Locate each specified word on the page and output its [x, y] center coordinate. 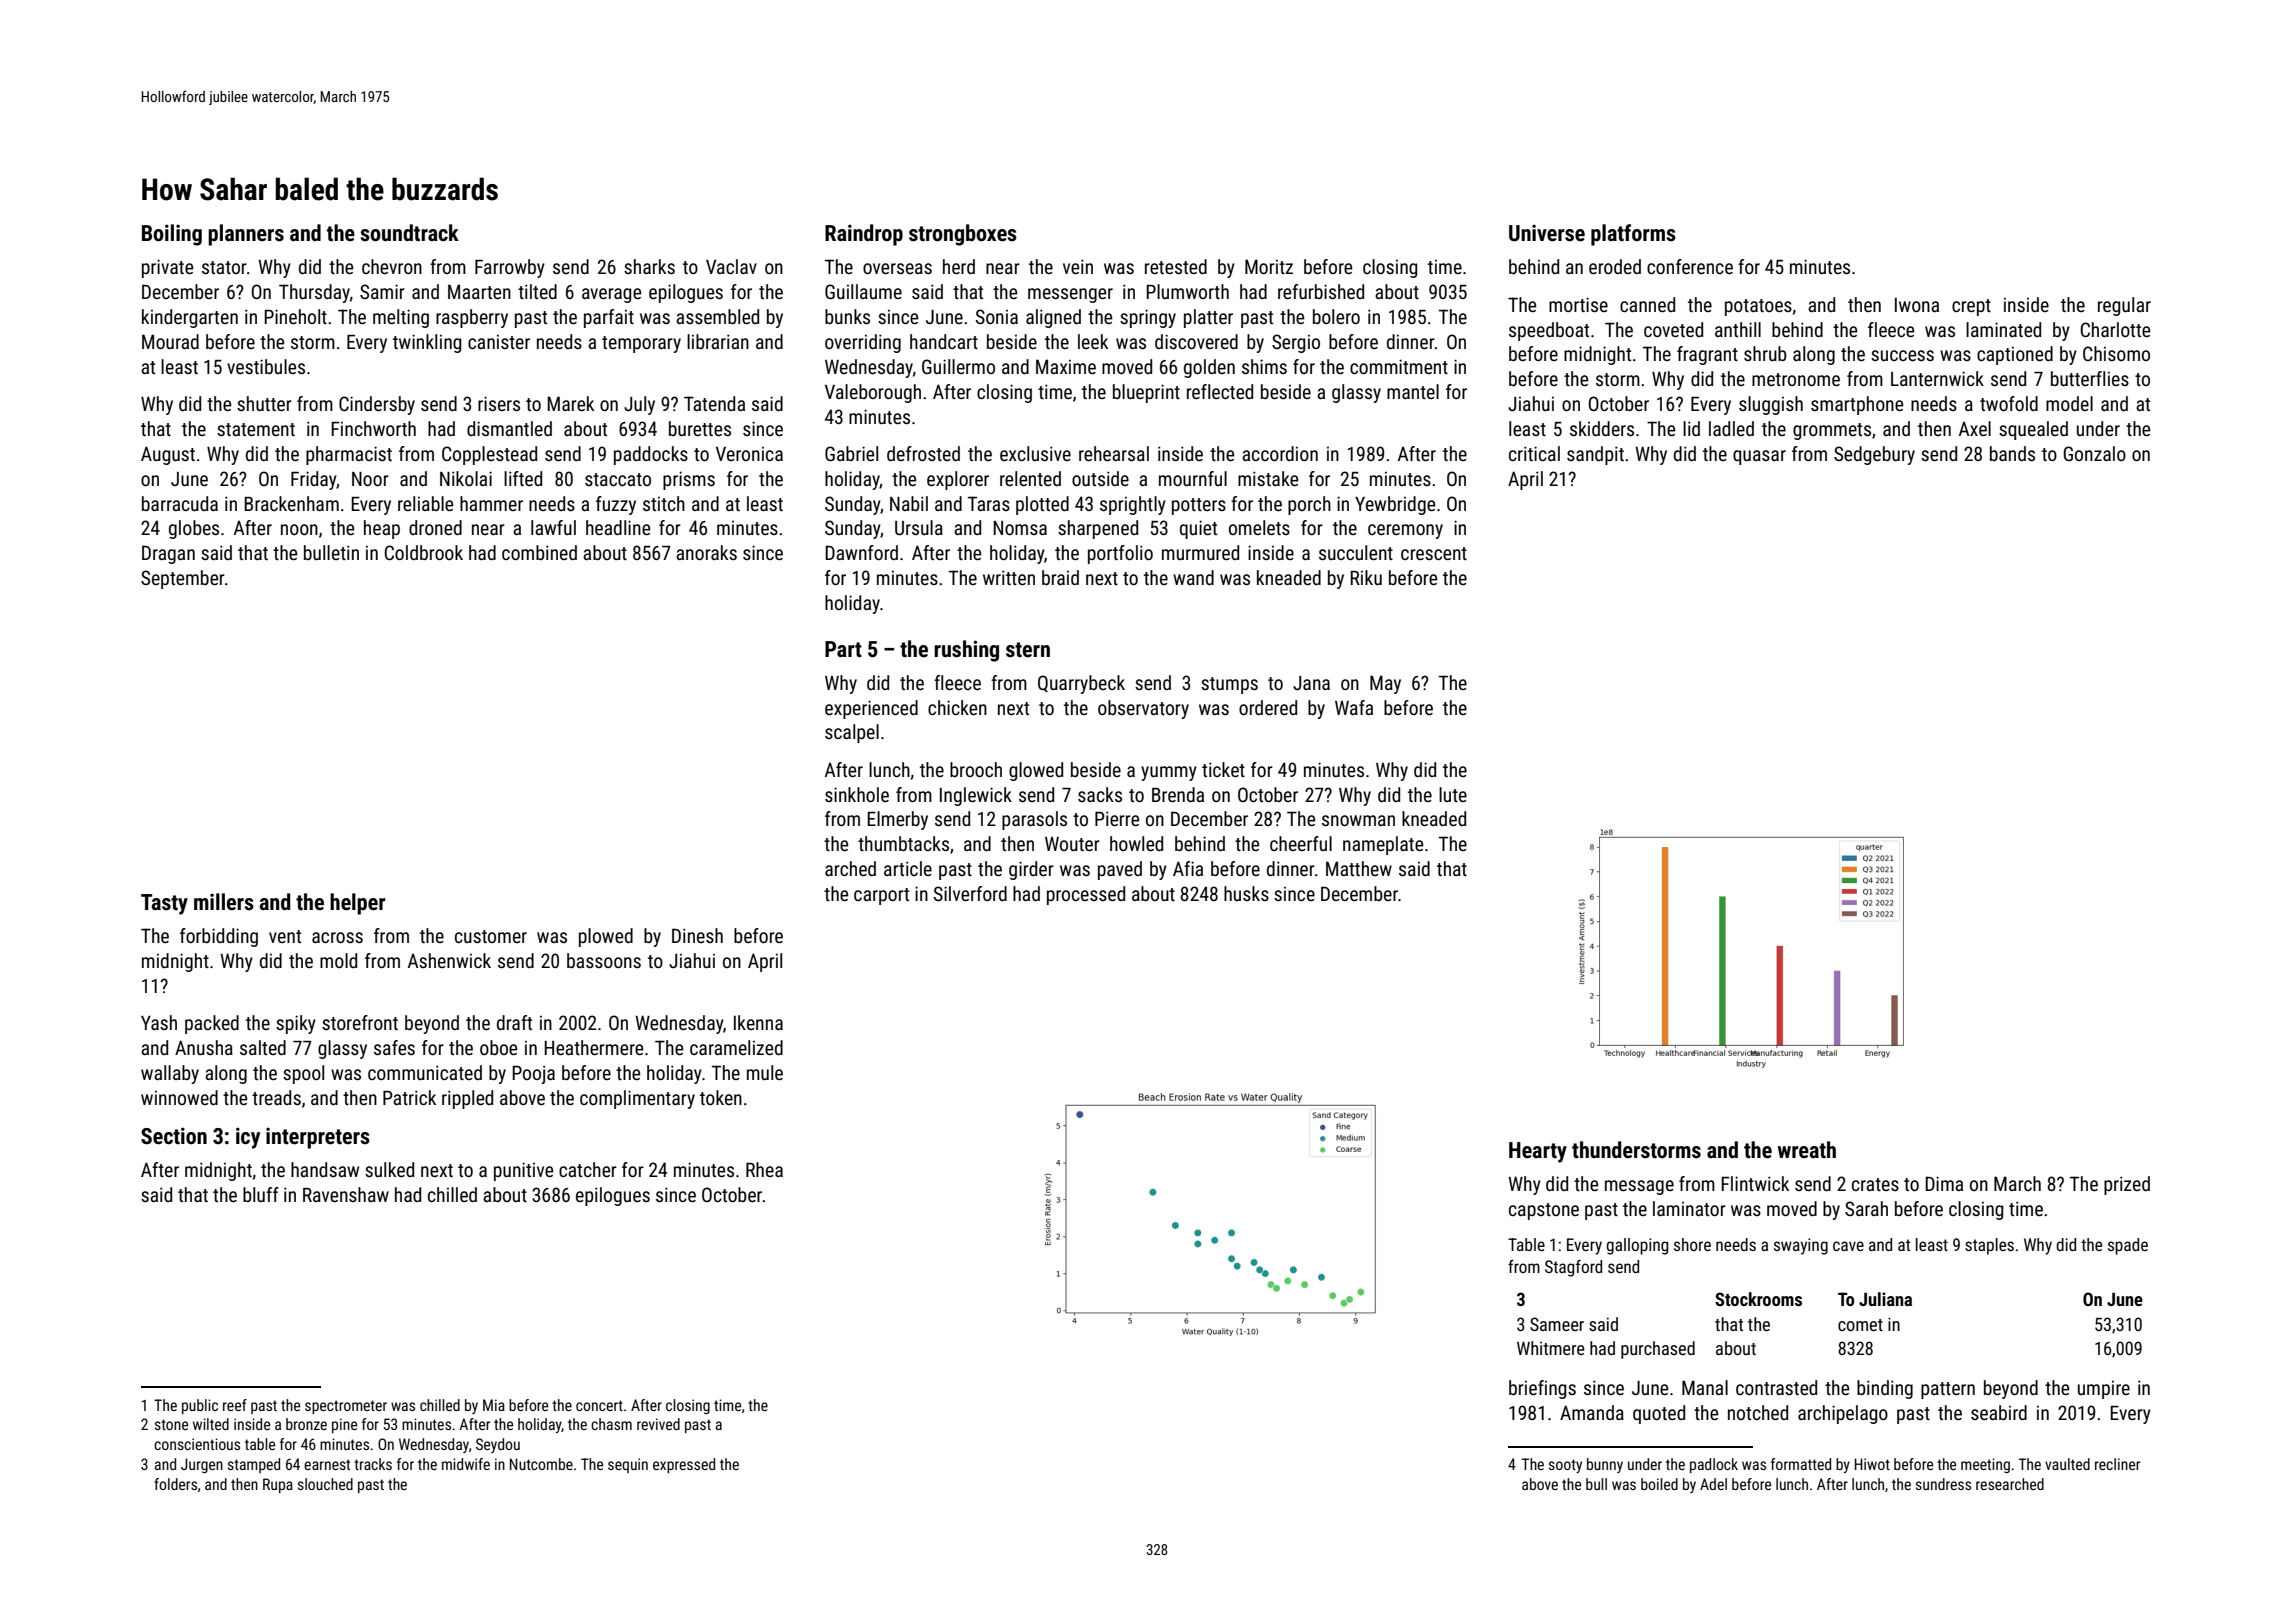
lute [1453, 794]
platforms [1633, 235]
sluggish [1771, 405]
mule [765, 1072]
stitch [664, 503]
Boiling [172, 235]
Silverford [970, 893]
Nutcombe [541, 1464]
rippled [467, 1099]
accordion [1280, 453]
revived [658, 1424]
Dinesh [697, 935]
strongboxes [963, 235]
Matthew [1359, 868]
